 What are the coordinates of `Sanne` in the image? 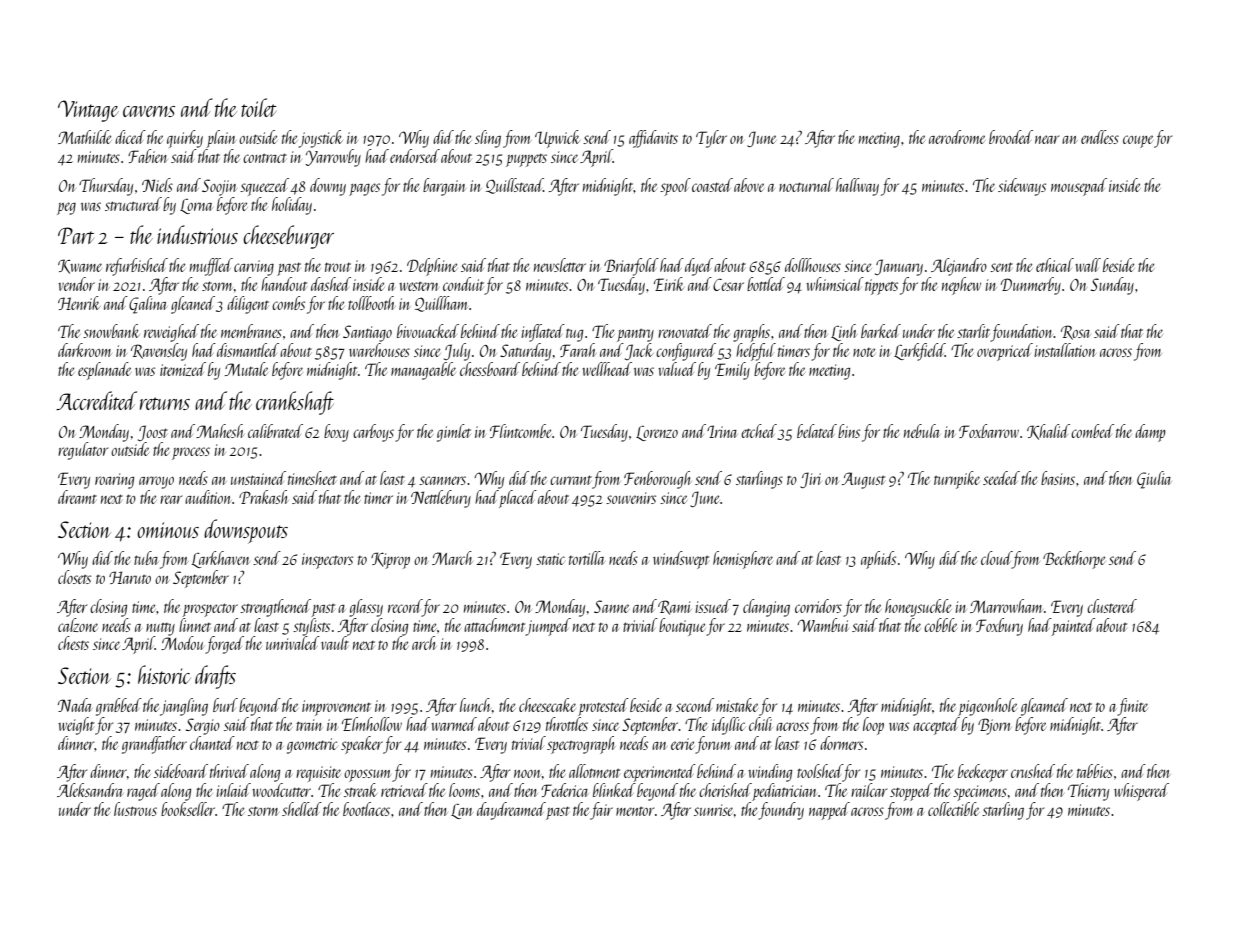 It's located at (611, 606).
